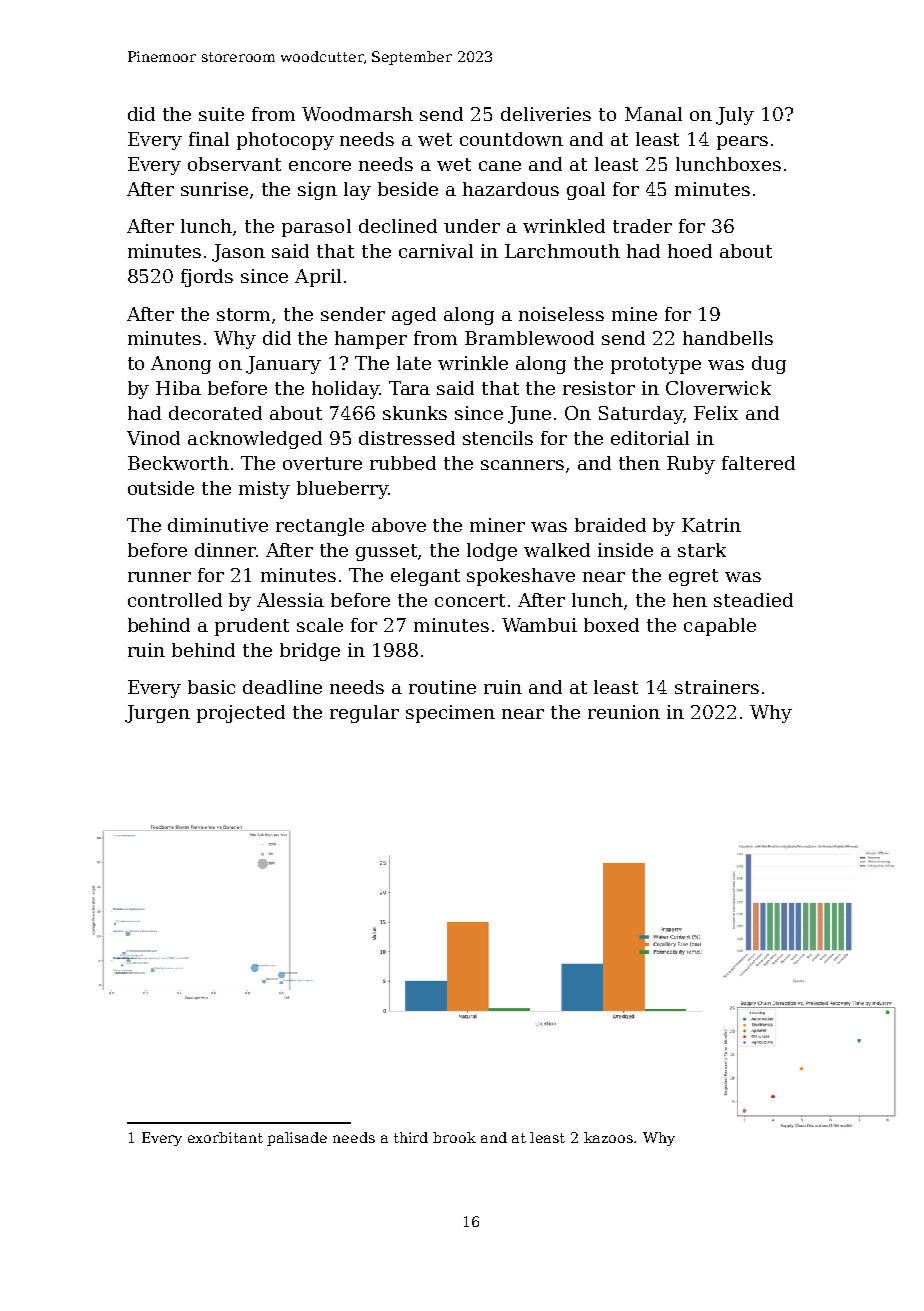 The height and width of the page is (1311, 924). I want to click on specimen, so click(450, 714).
